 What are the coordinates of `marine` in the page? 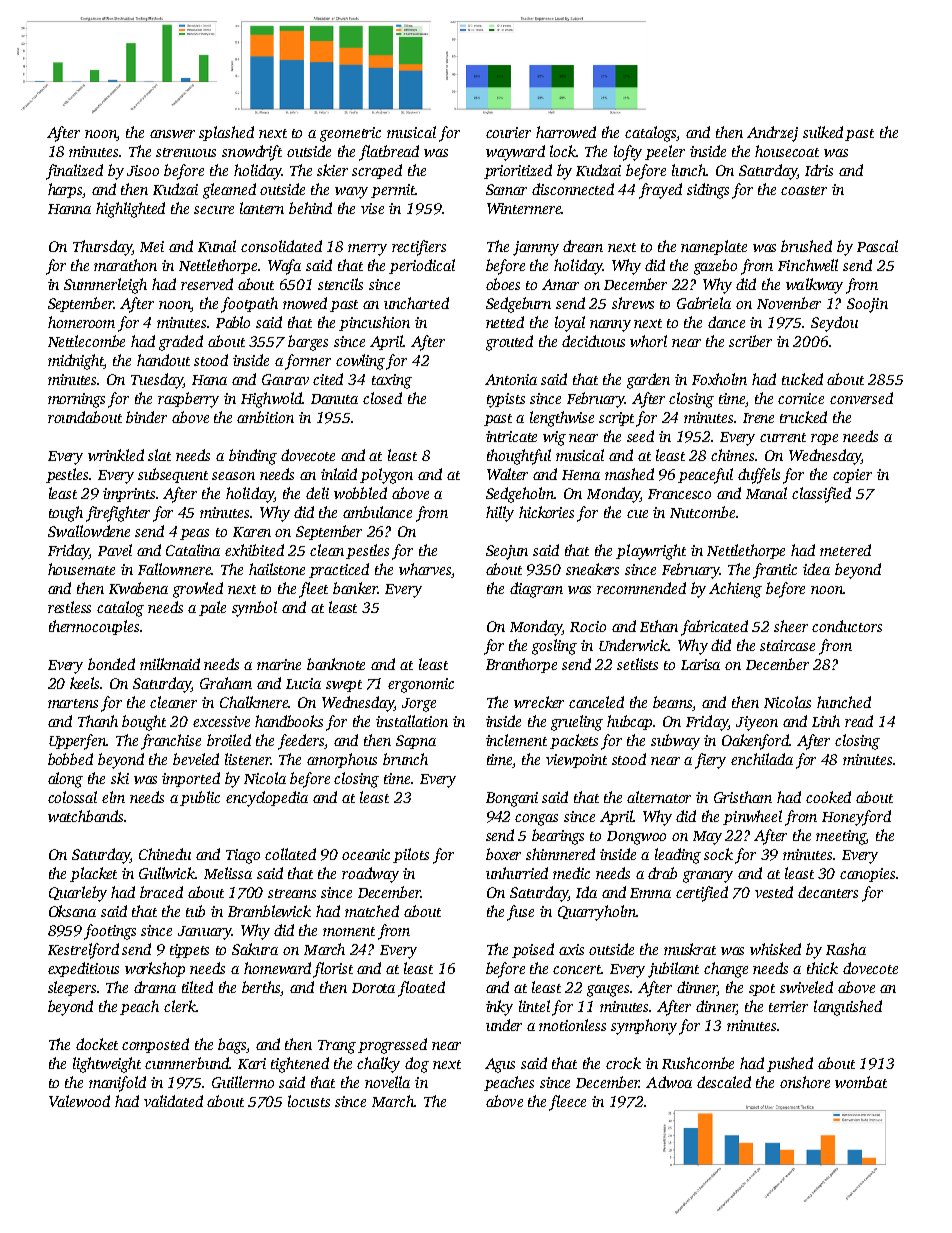 It's located at (279, 664).
